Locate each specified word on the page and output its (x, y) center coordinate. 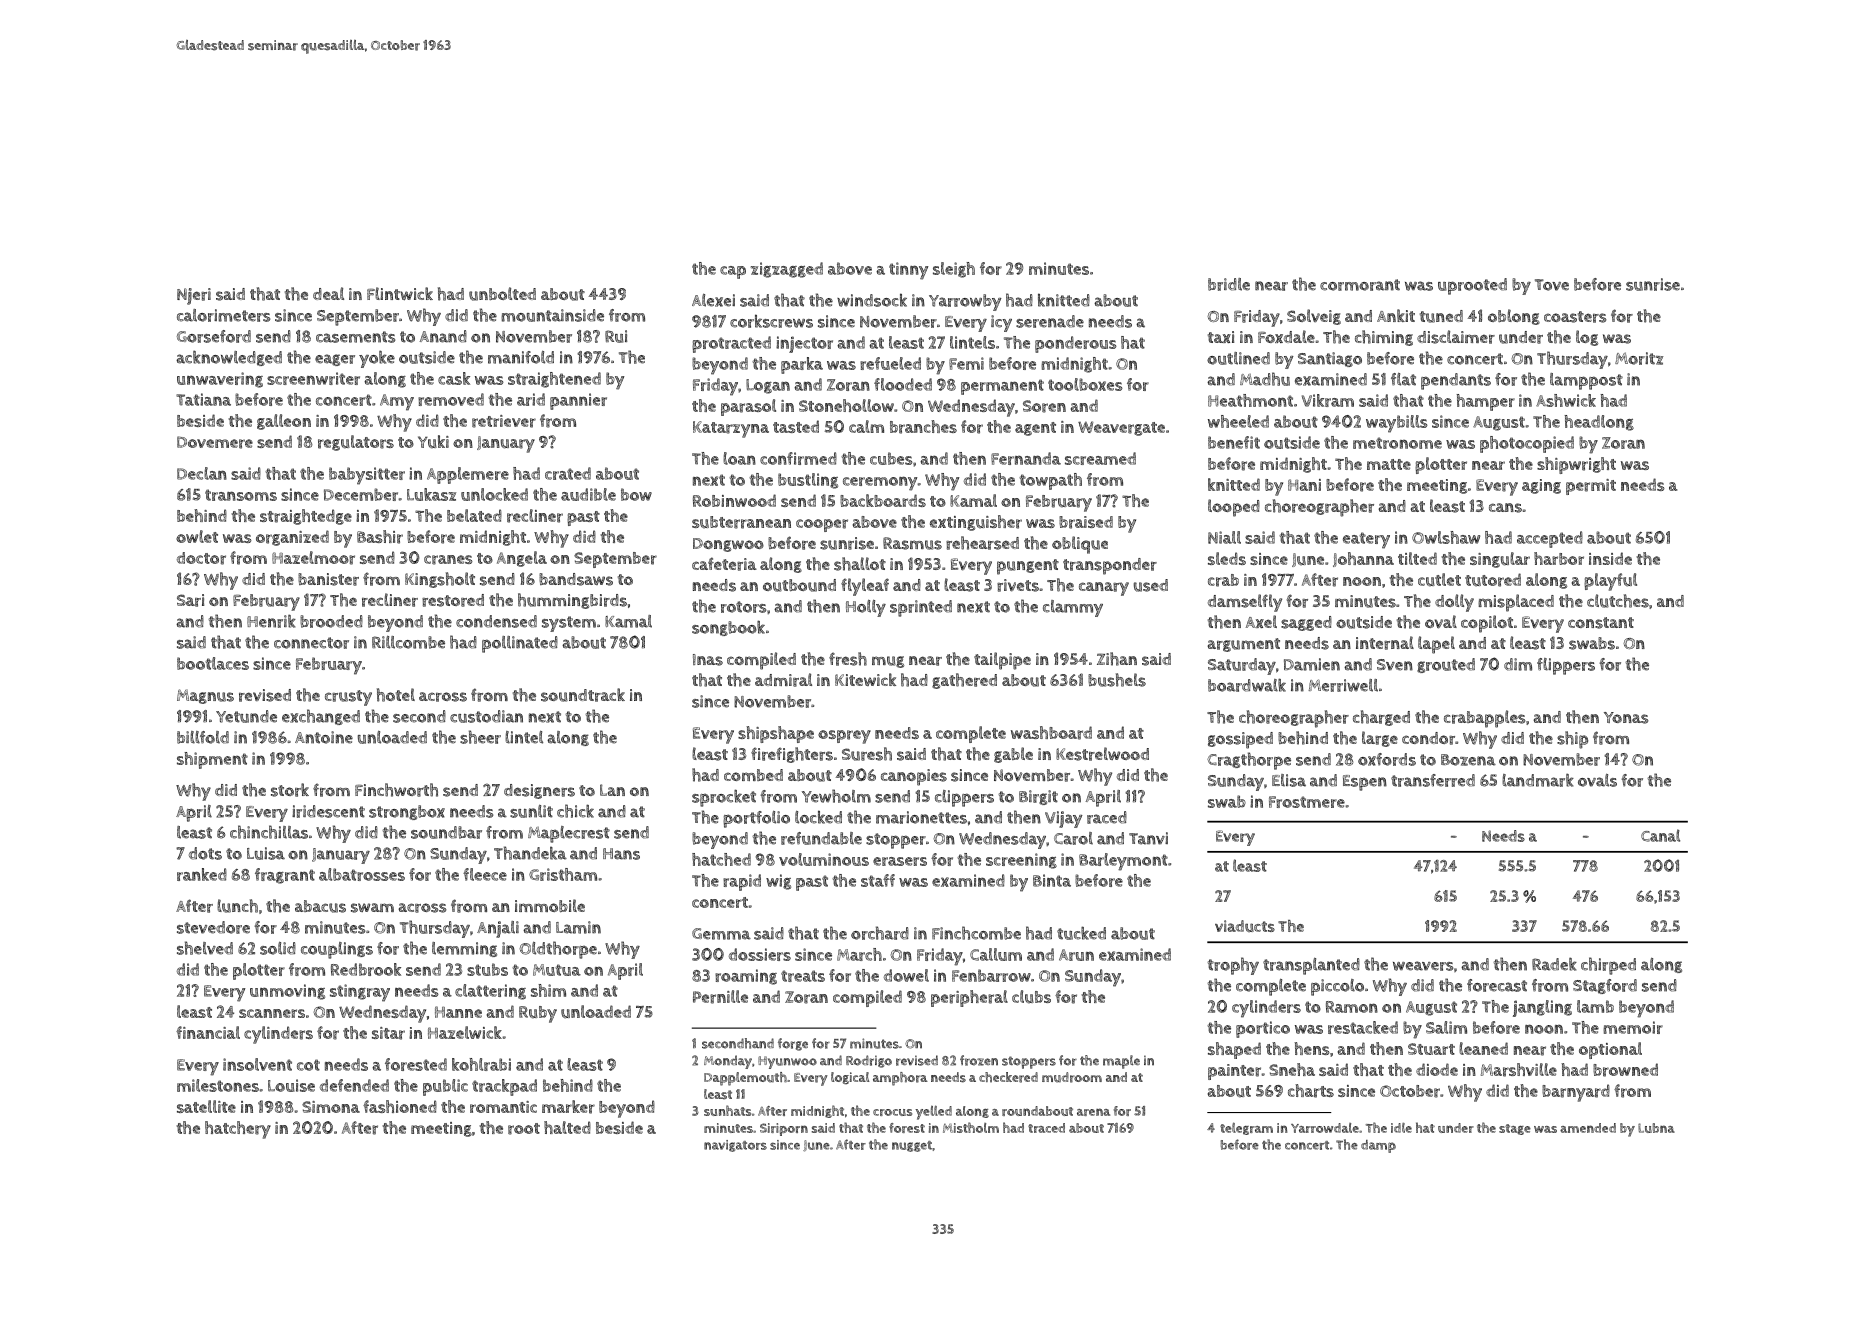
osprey (844, 737)
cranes (448, 560)
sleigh (954, 270)
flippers (1566, 666)
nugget (912, 1146)
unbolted (502, 294)
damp (1378, 1146)
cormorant (1360, 285)
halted (567, 1127)
